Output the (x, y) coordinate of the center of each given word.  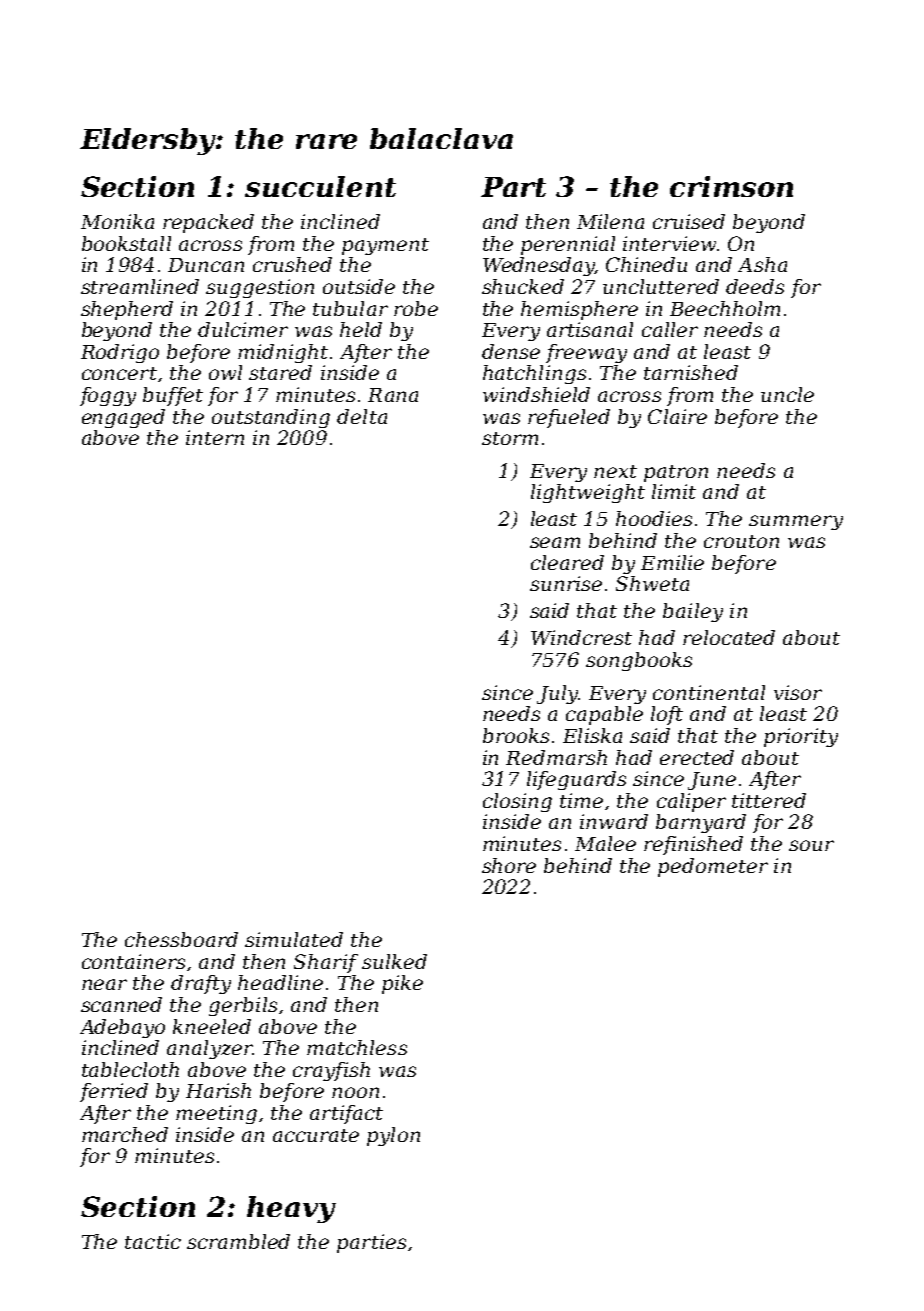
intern (215, 437)
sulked (394, 961)
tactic (153, 1241)
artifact (346, 1114)
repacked (208, 223)
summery (796, 522)
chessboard (181, 939)
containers (133, 961)
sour (811, 845)
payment (385, 246)
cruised (689, 221)
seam (555, 542)
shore (509, 865)
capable (604, 715)
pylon (393, 1136)
